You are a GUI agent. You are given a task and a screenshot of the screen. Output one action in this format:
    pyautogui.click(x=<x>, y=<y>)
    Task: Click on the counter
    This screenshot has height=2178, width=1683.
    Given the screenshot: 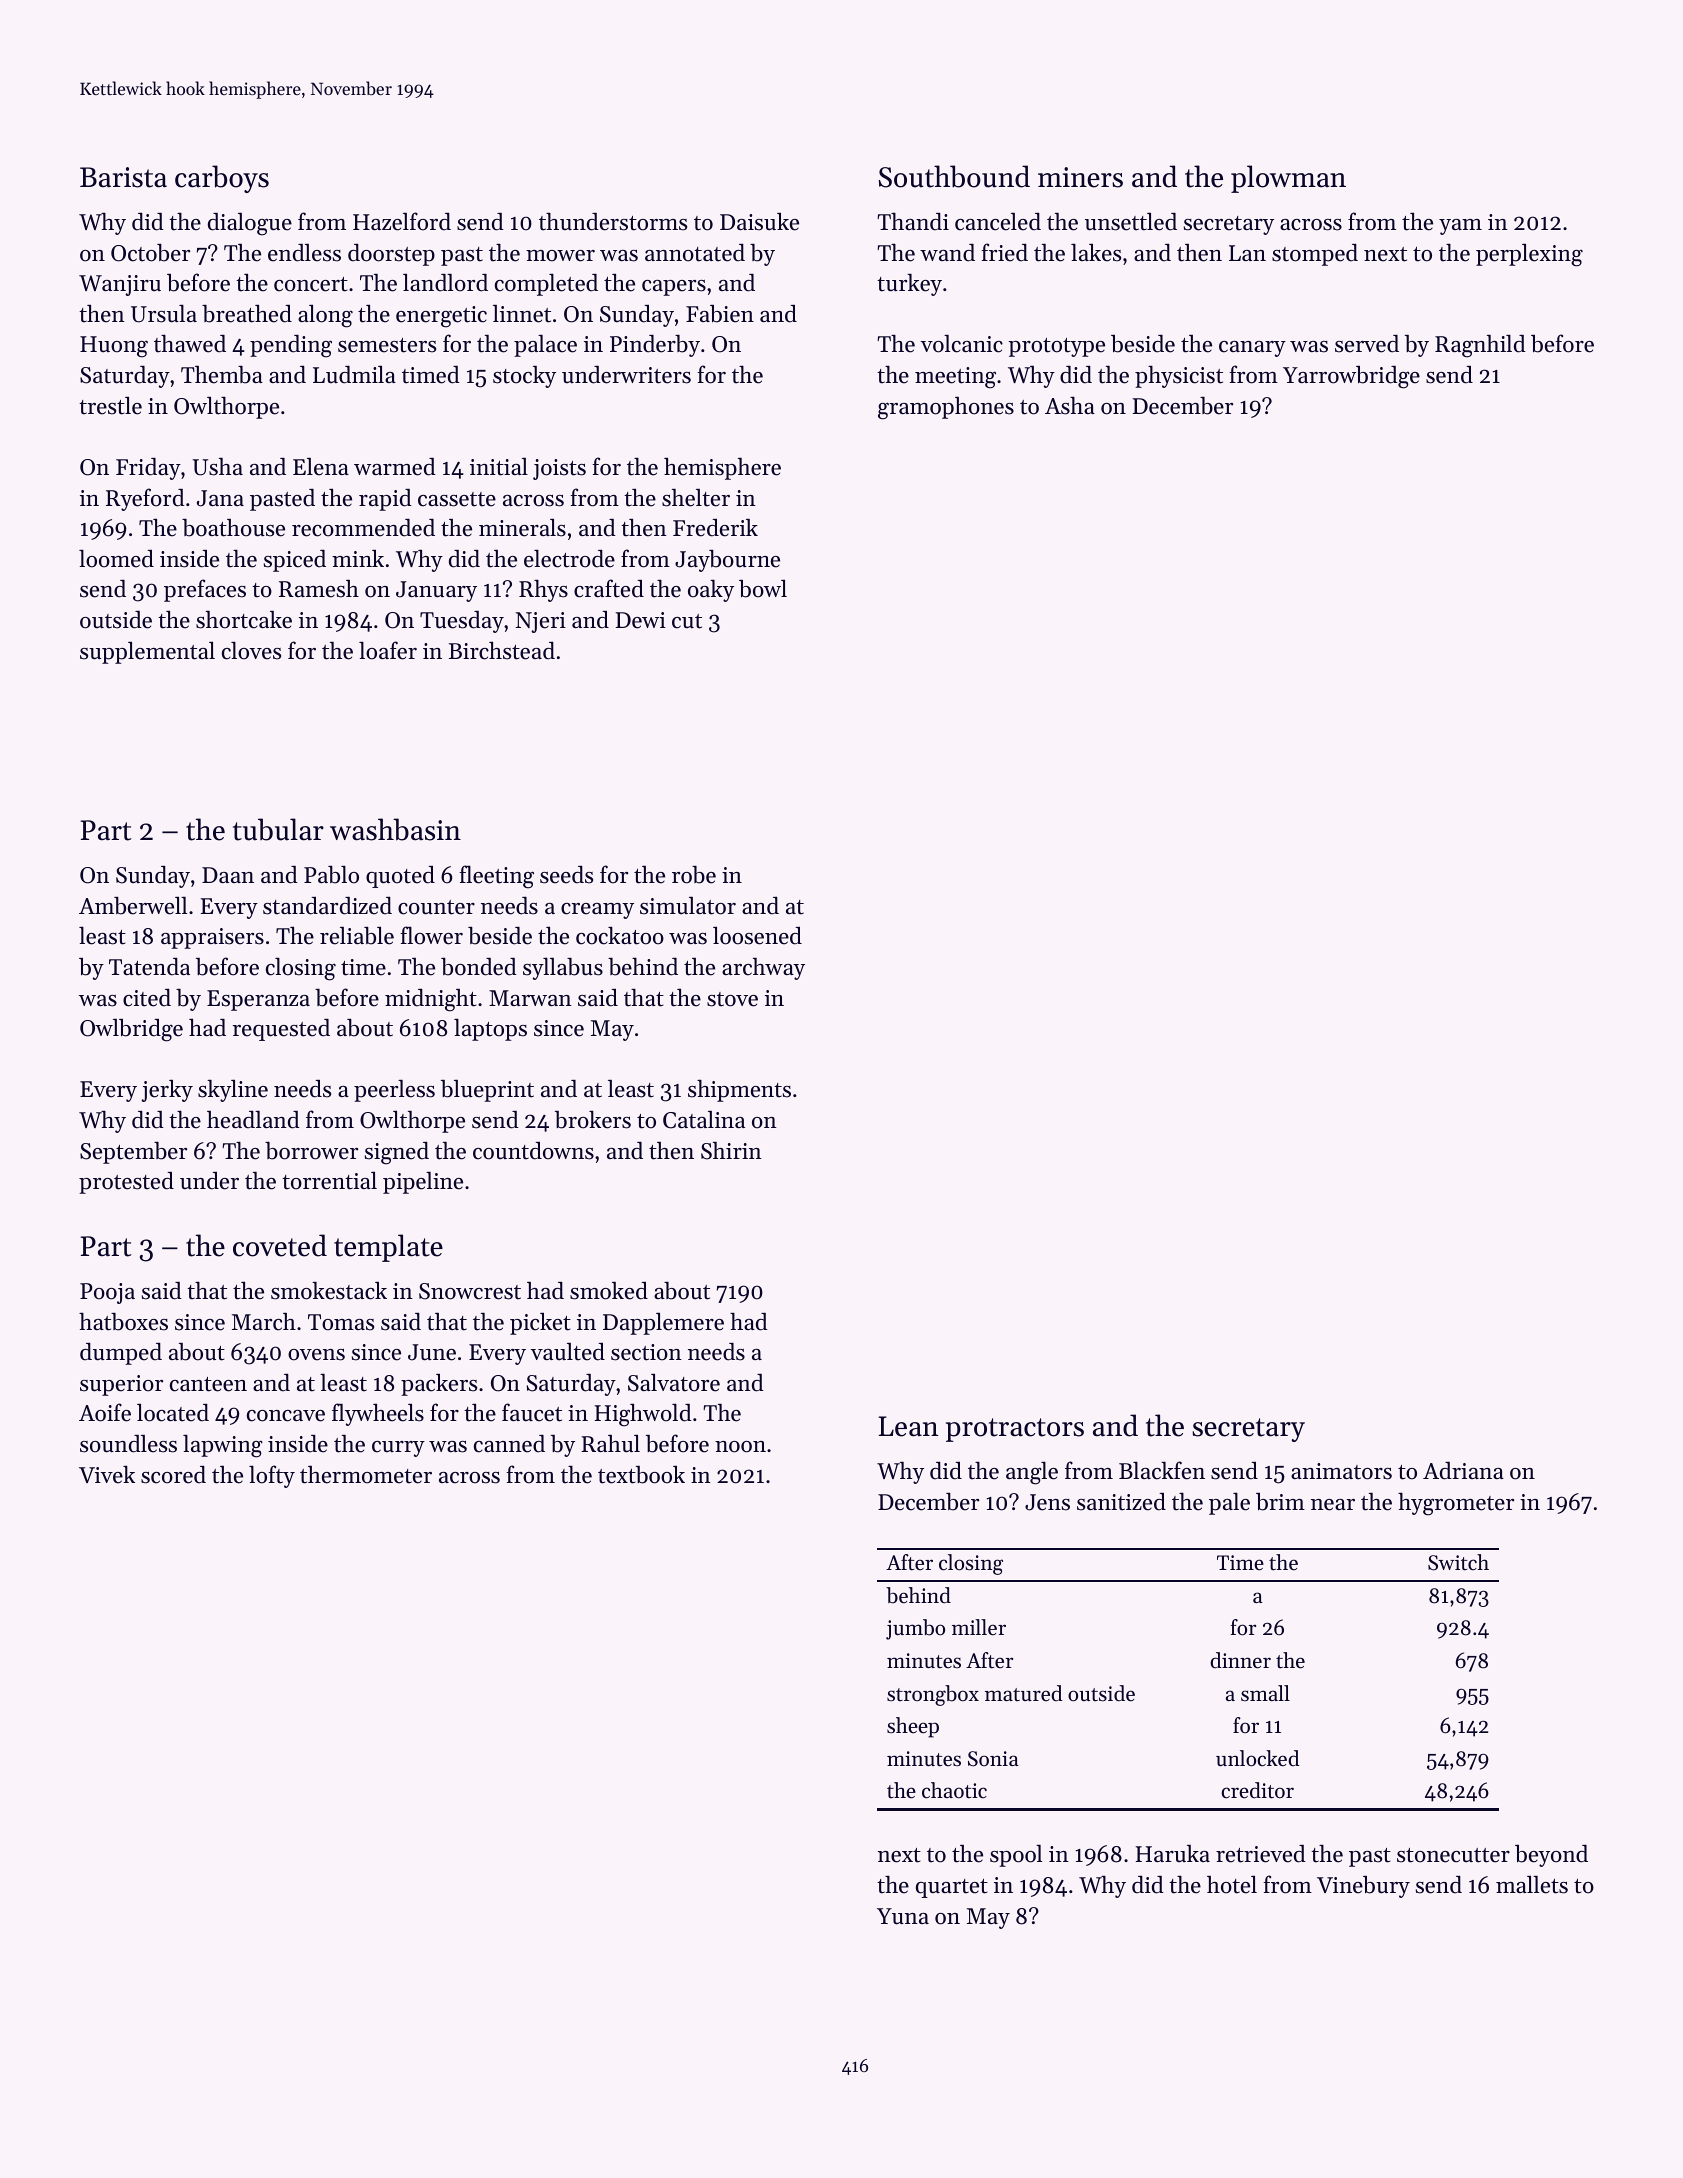 What is the action you would take?
    pyautogui.click(x=436, y=907)
